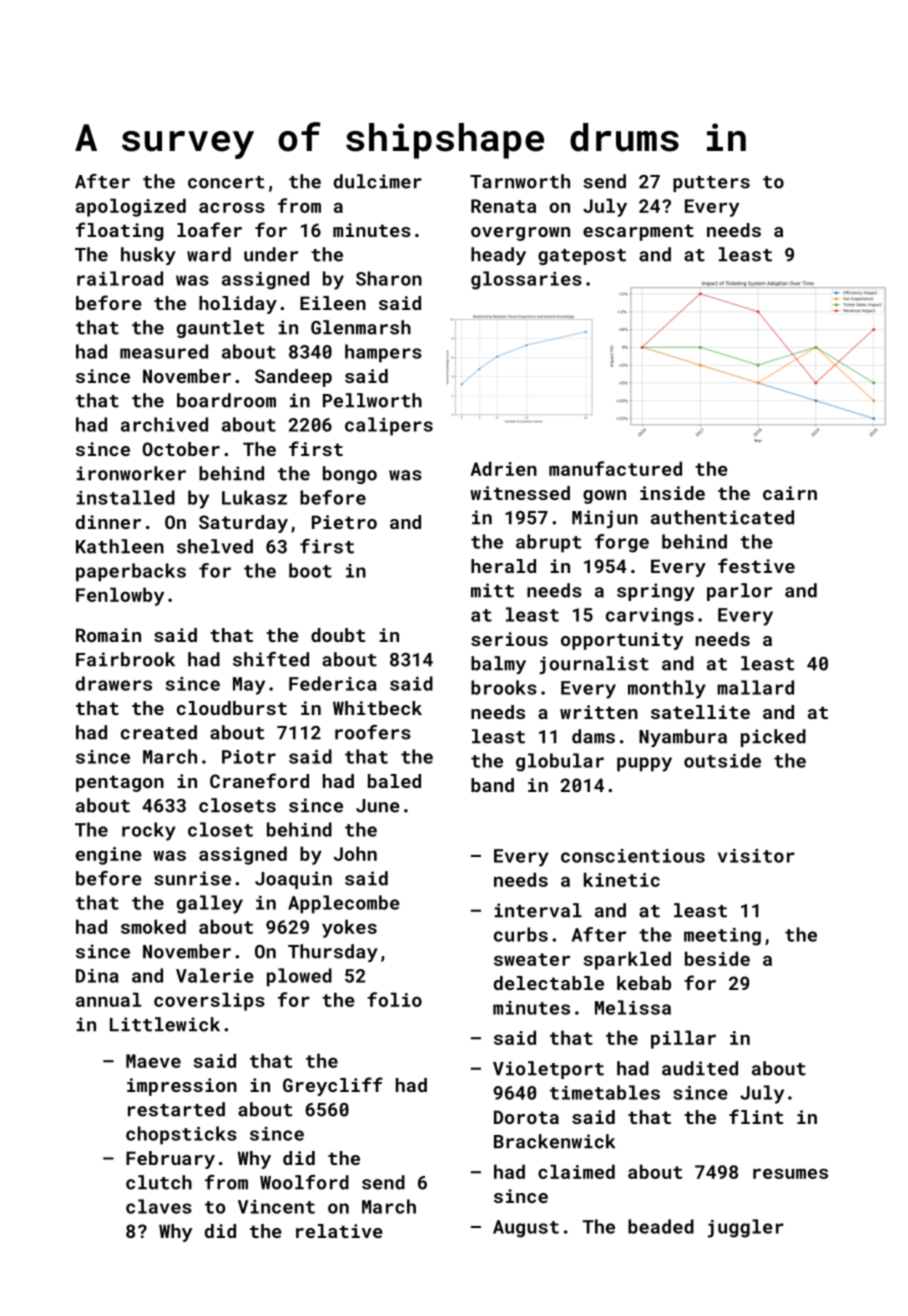 The width and height of the screenshot is (908, 1316). I want to click on Vincent, so click(276, 1207).
